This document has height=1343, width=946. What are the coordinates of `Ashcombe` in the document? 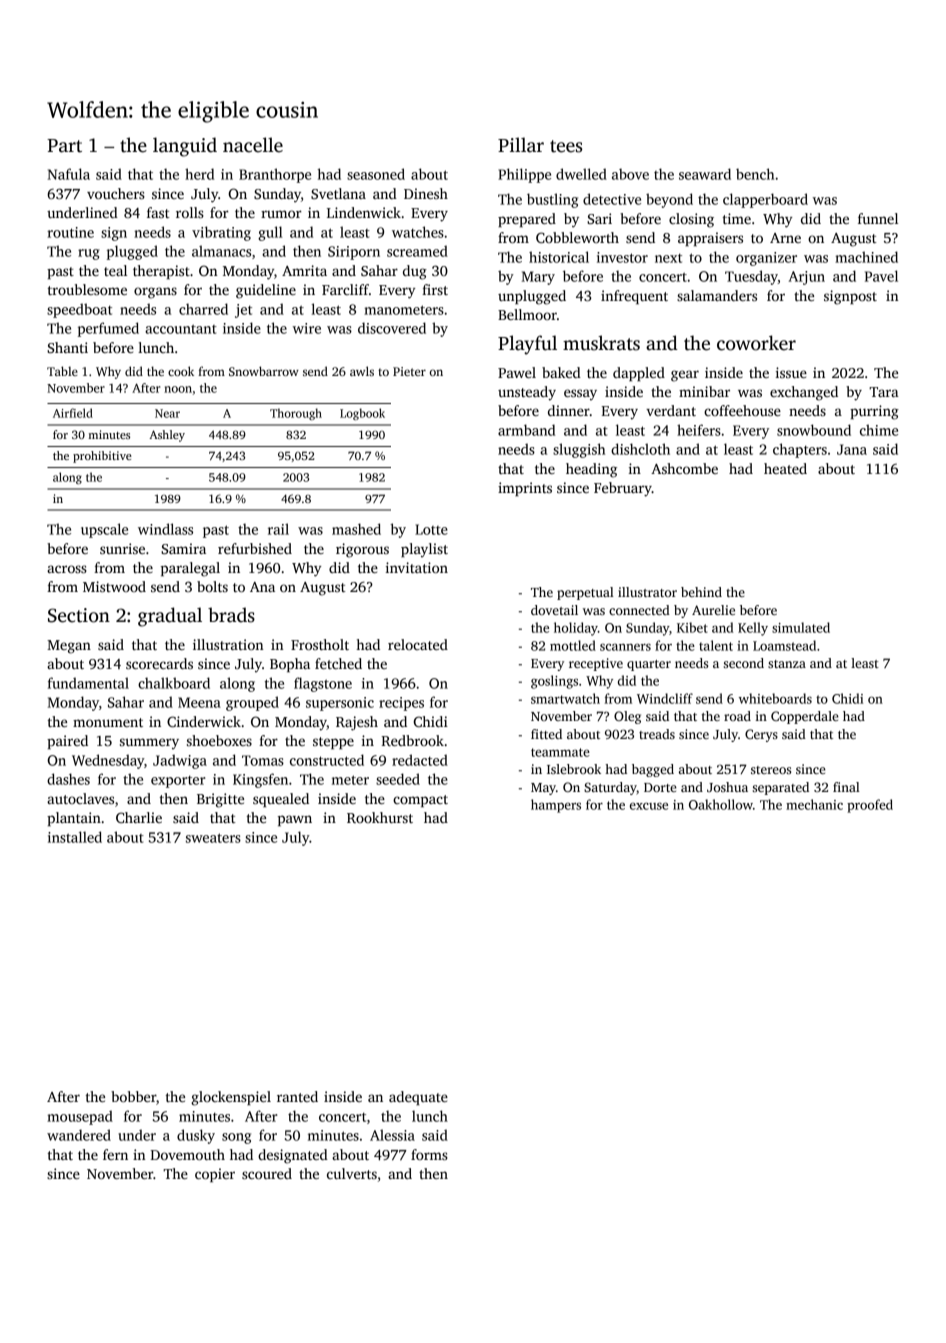 It's located at (684, 468).
